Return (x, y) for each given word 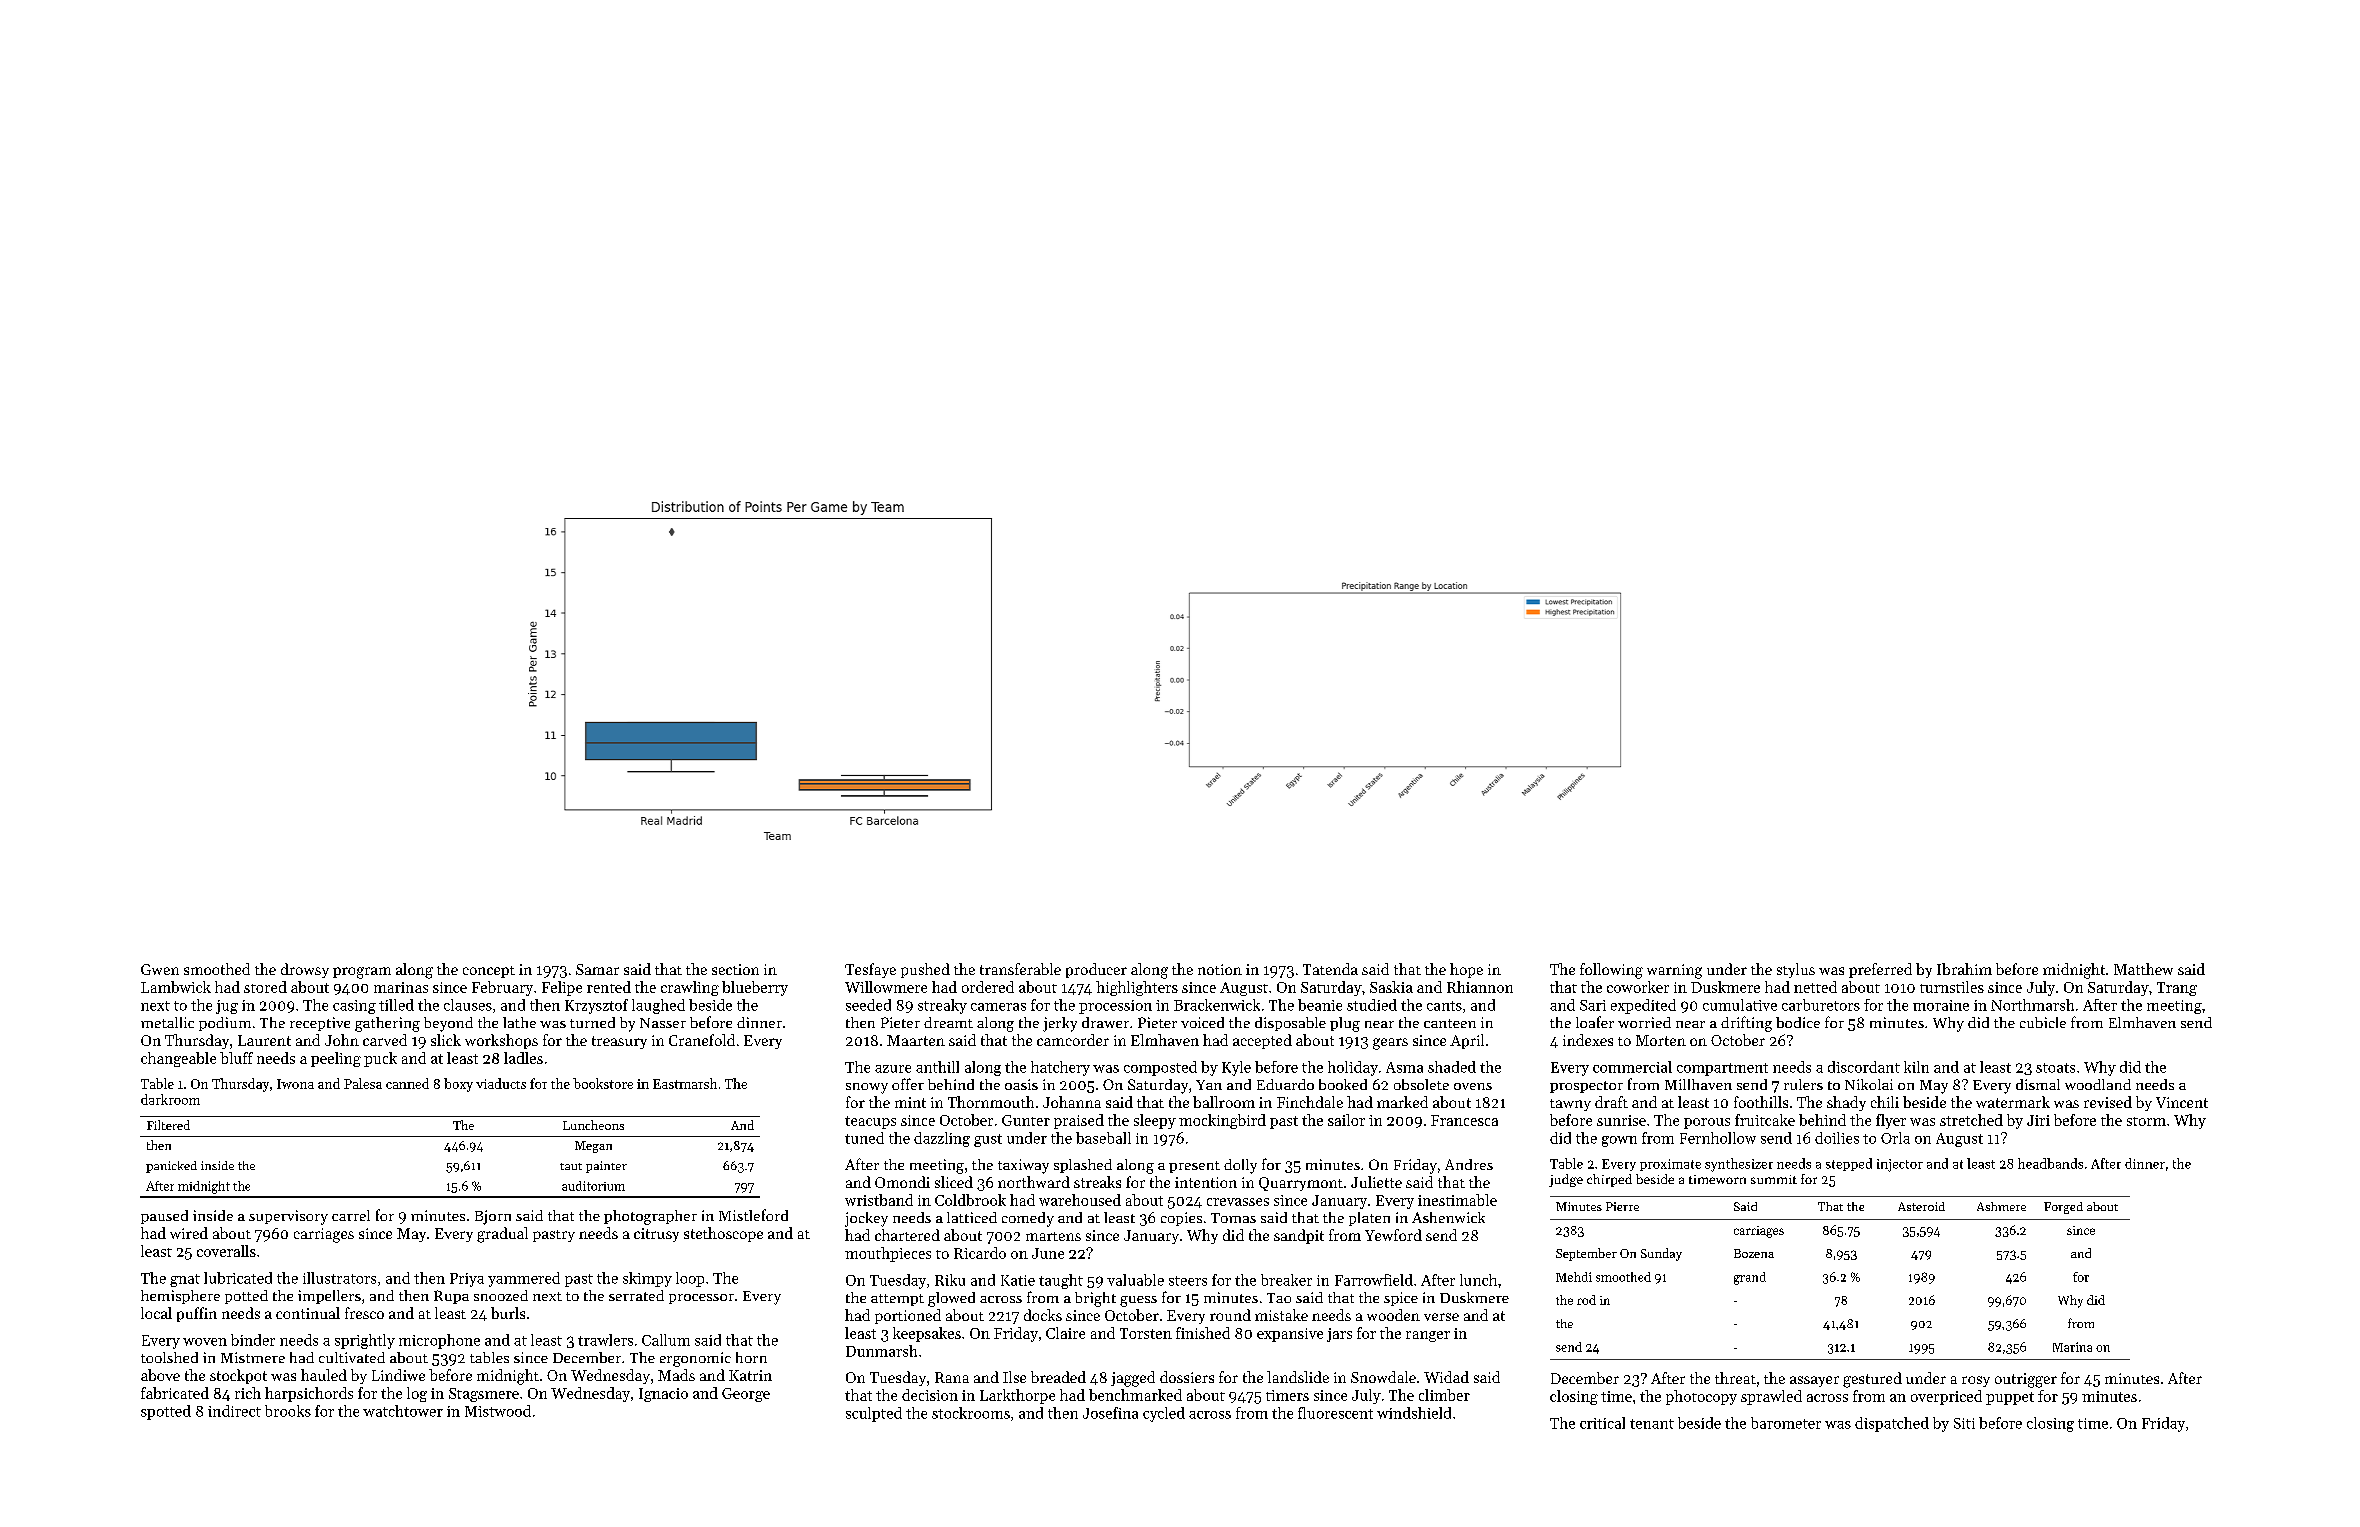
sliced (954, 1182)
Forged (2063, 1208)
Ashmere (2001, 1206)
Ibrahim (1964, 969)
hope (1466, 970)
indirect (234, 1411)
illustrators (339, 1278)
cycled (1164, 1414)
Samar (597, 969)
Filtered (168, 1125)
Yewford (1393, 1235)
